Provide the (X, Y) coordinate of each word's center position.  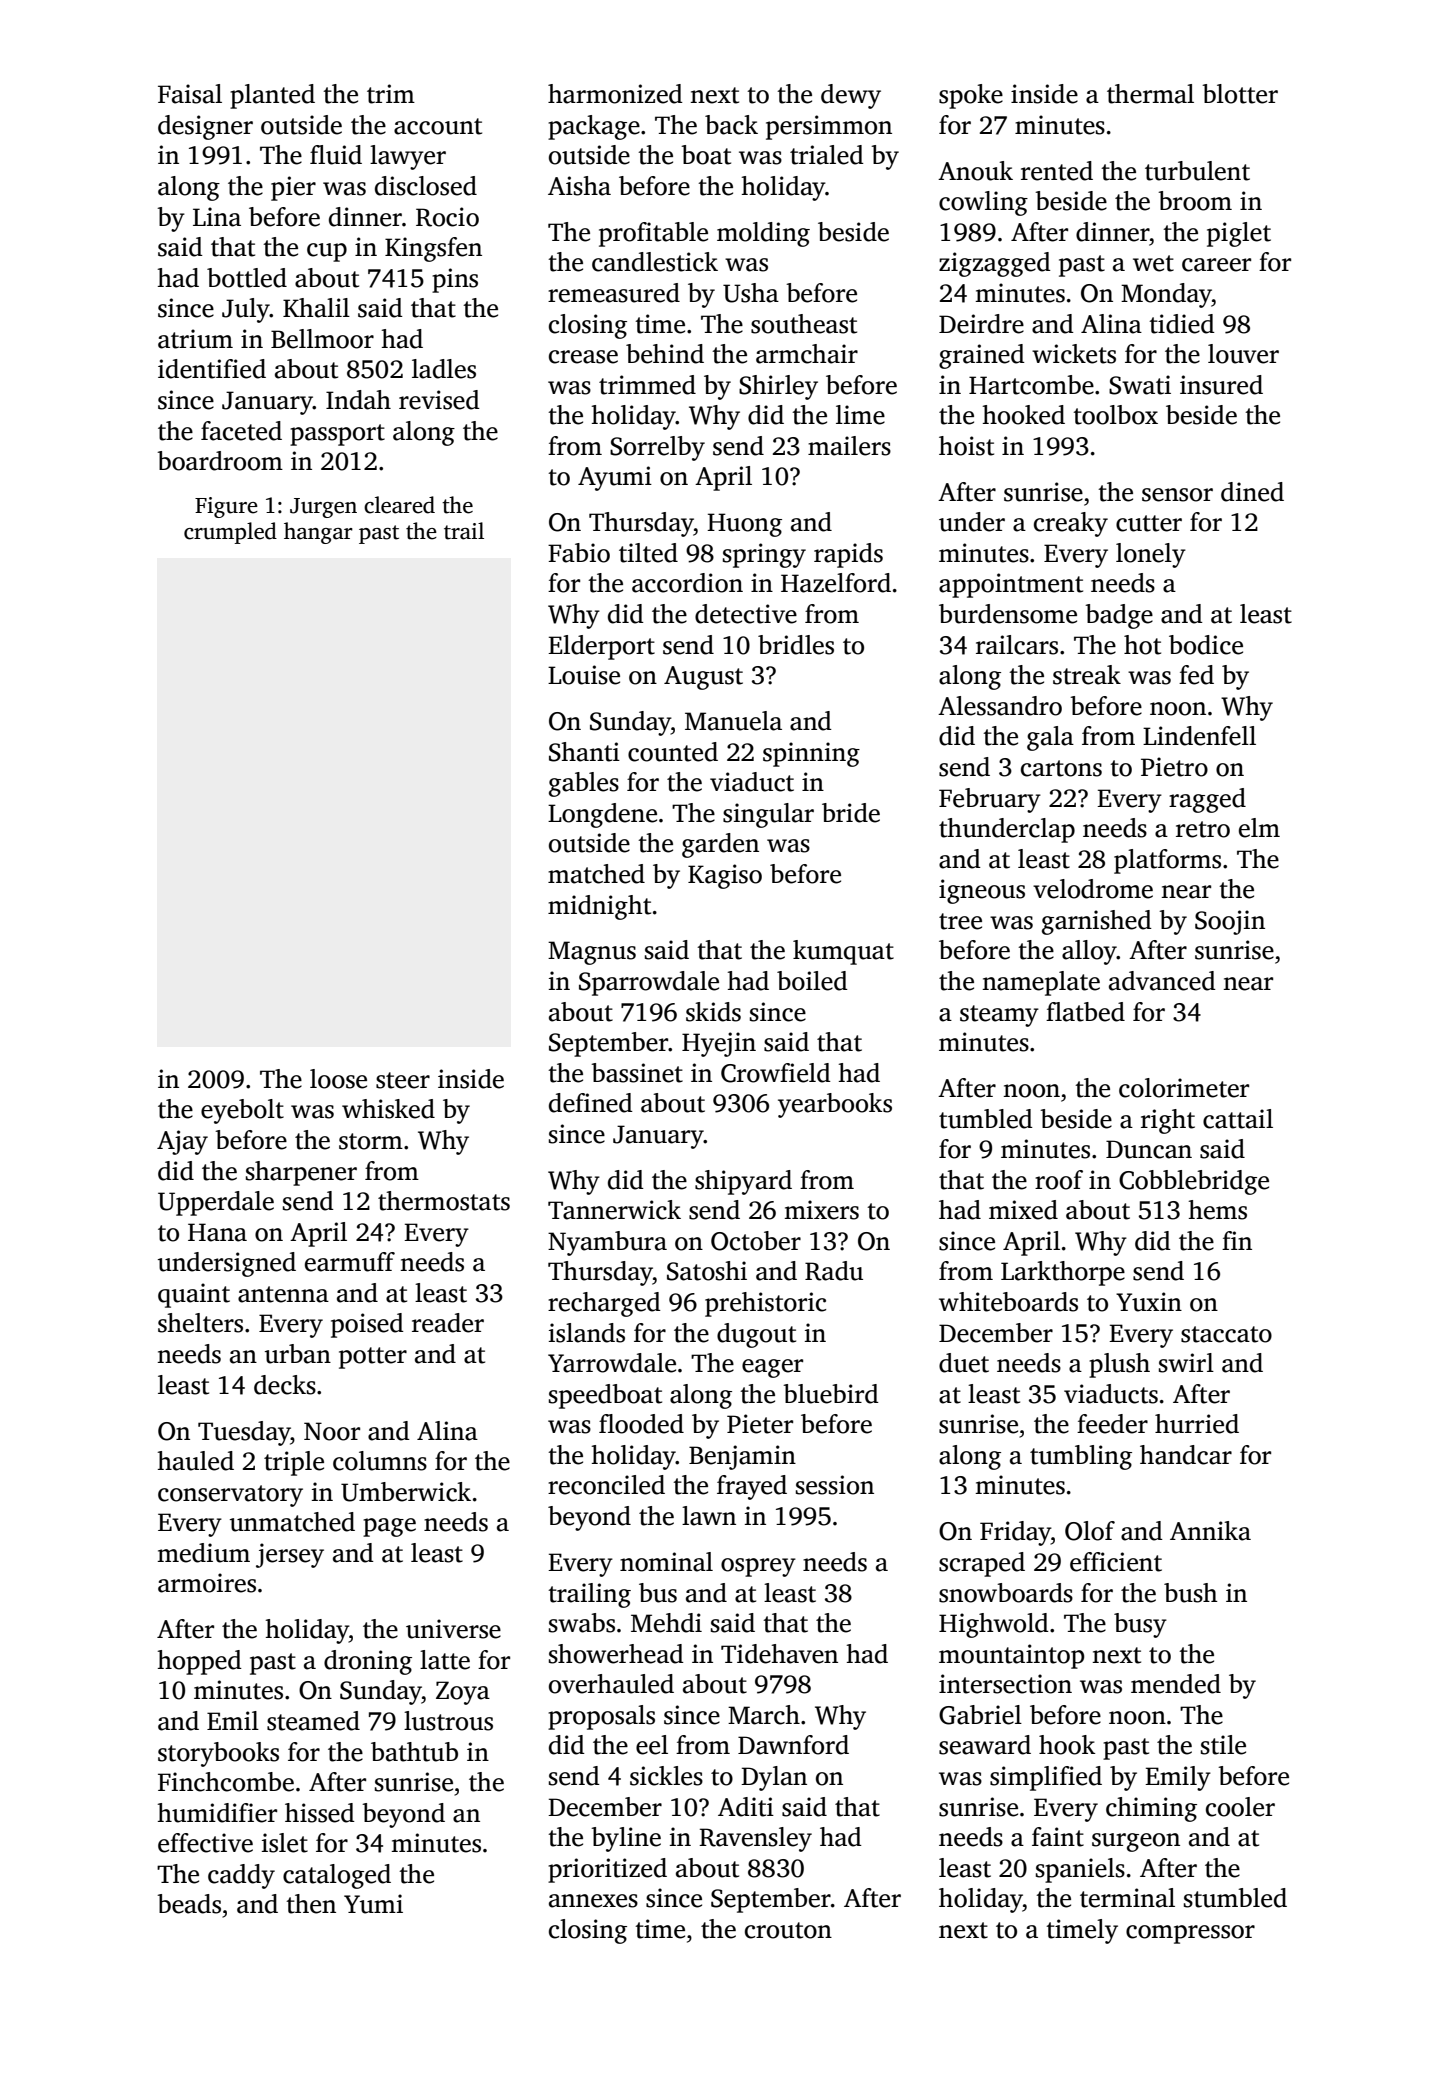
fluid (336, 155)
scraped (982, 1564)
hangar (318, 533)
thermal (1150, 94)
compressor (1190, 1934)
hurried (1197, 1424)
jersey (290, 1555)
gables (584, 784)
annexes (593, 1901)
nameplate (1041, 983)
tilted (648, 553)
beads (189, 1904)
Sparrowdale (649, 983)
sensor (1177, 495)
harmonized (615, 94)
